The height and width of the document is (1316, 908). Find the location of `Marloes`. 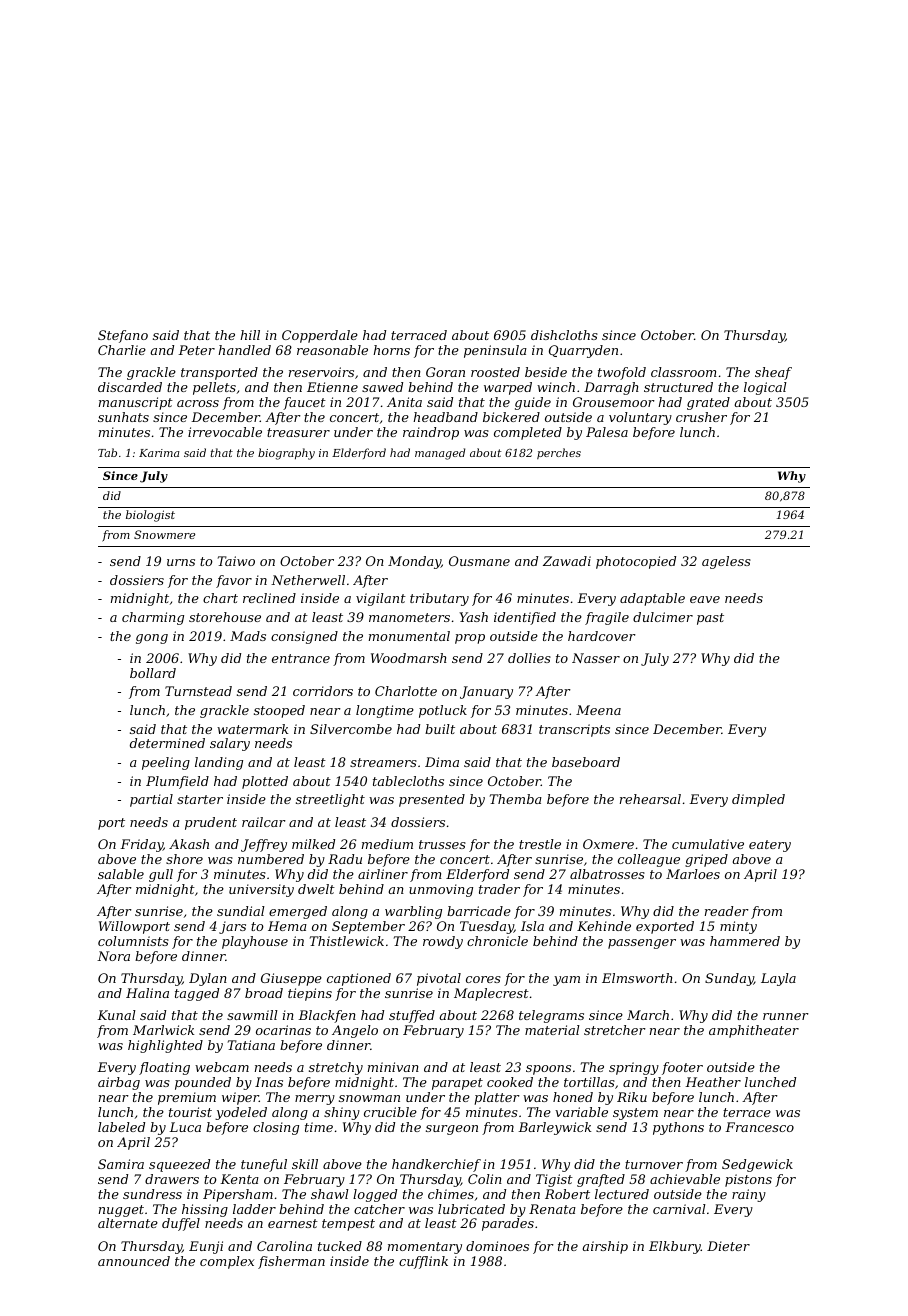

Marloes is located at coordinates (693, 874).
